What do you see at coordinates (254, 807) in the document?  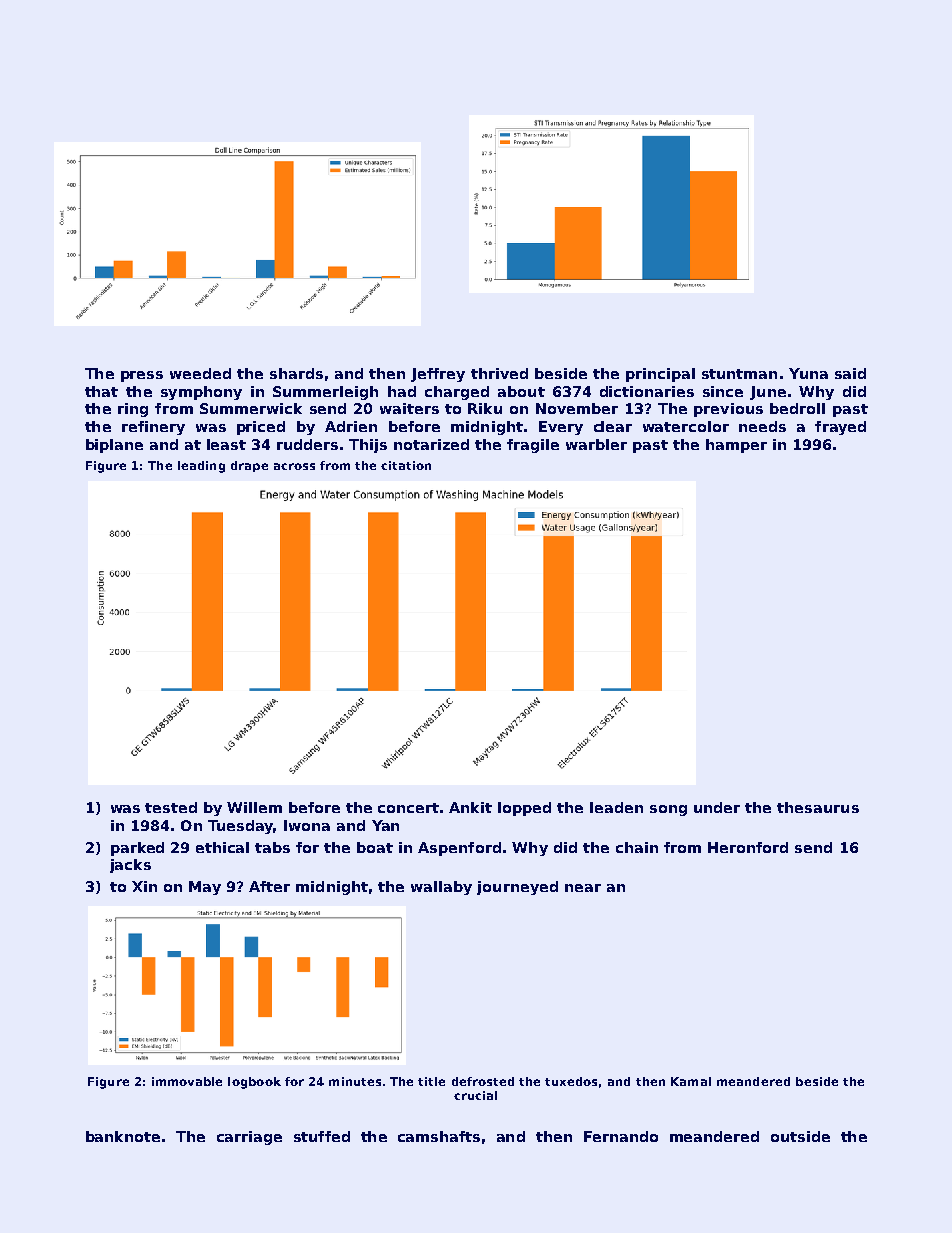 I see `Willem` at bounding box center [254, 807].
